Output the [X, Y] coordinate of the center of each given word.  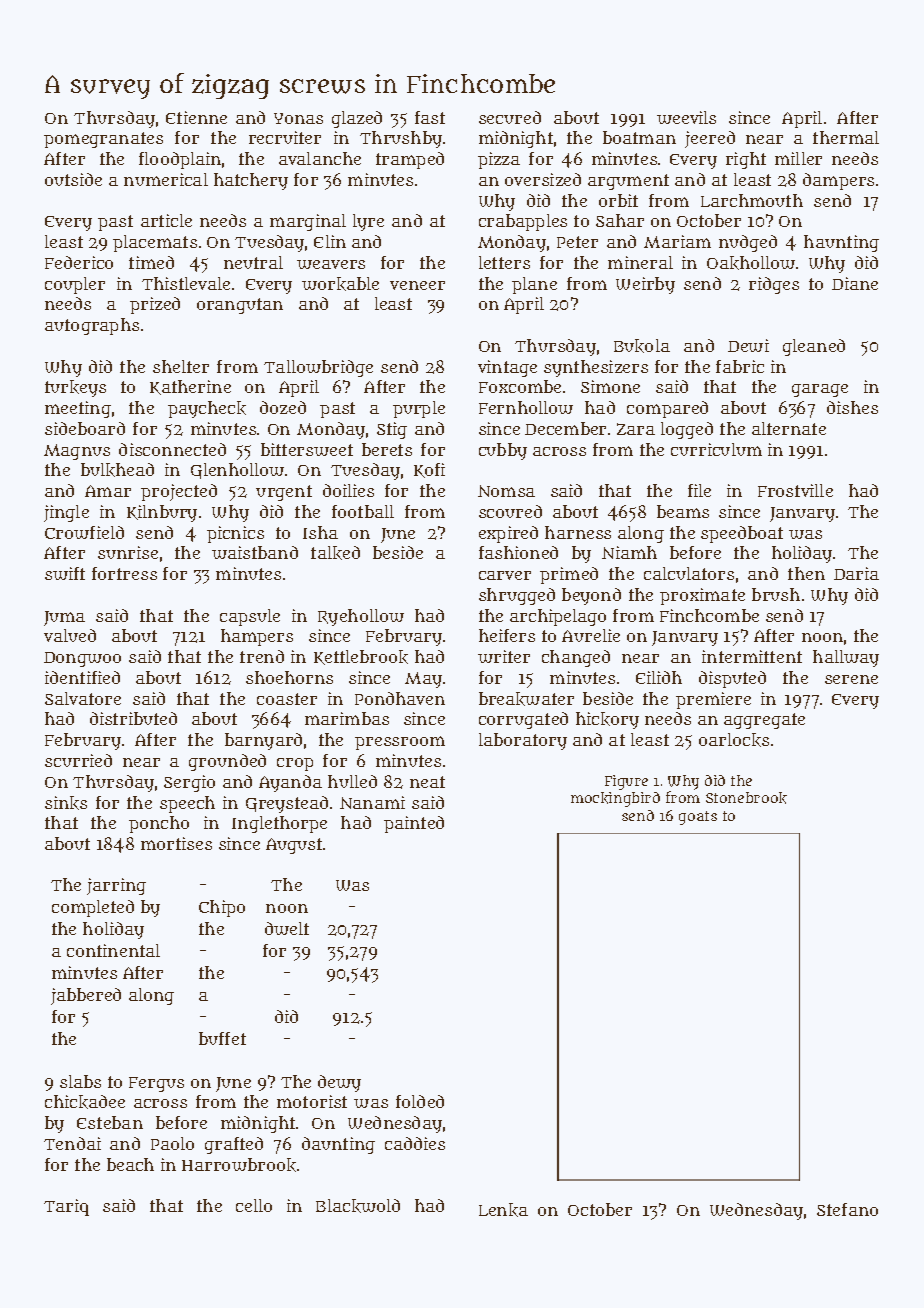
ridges [774, 285]
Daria [856, 573]
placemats [155, 243]
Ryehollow [361, 617]
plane [534, 285]
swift [65, 573]
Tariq [66, 1207]
